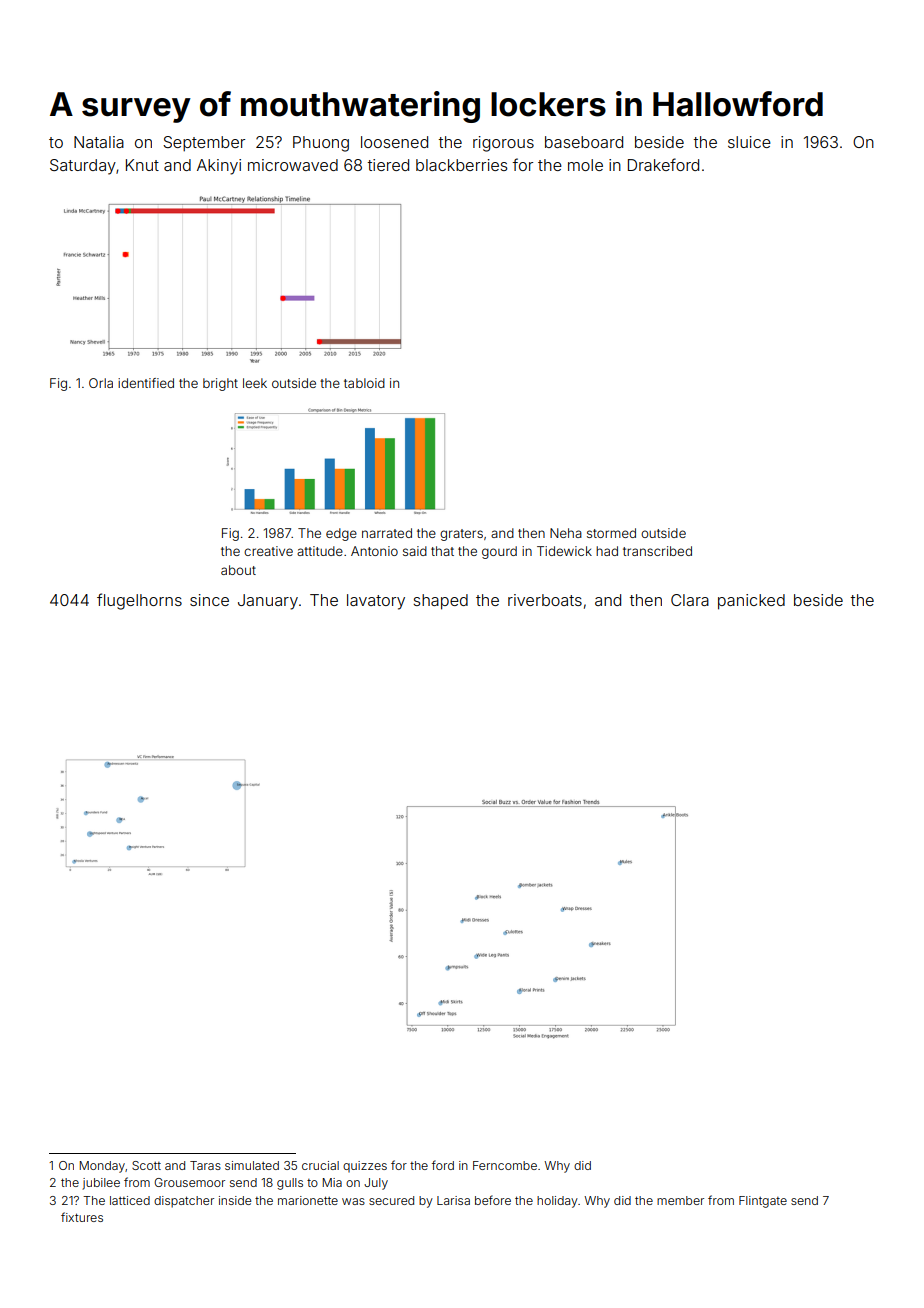 Image resolution: width=924 pixels, height=1308 pixels. I want to click on tabloid, so click(364, 383).
